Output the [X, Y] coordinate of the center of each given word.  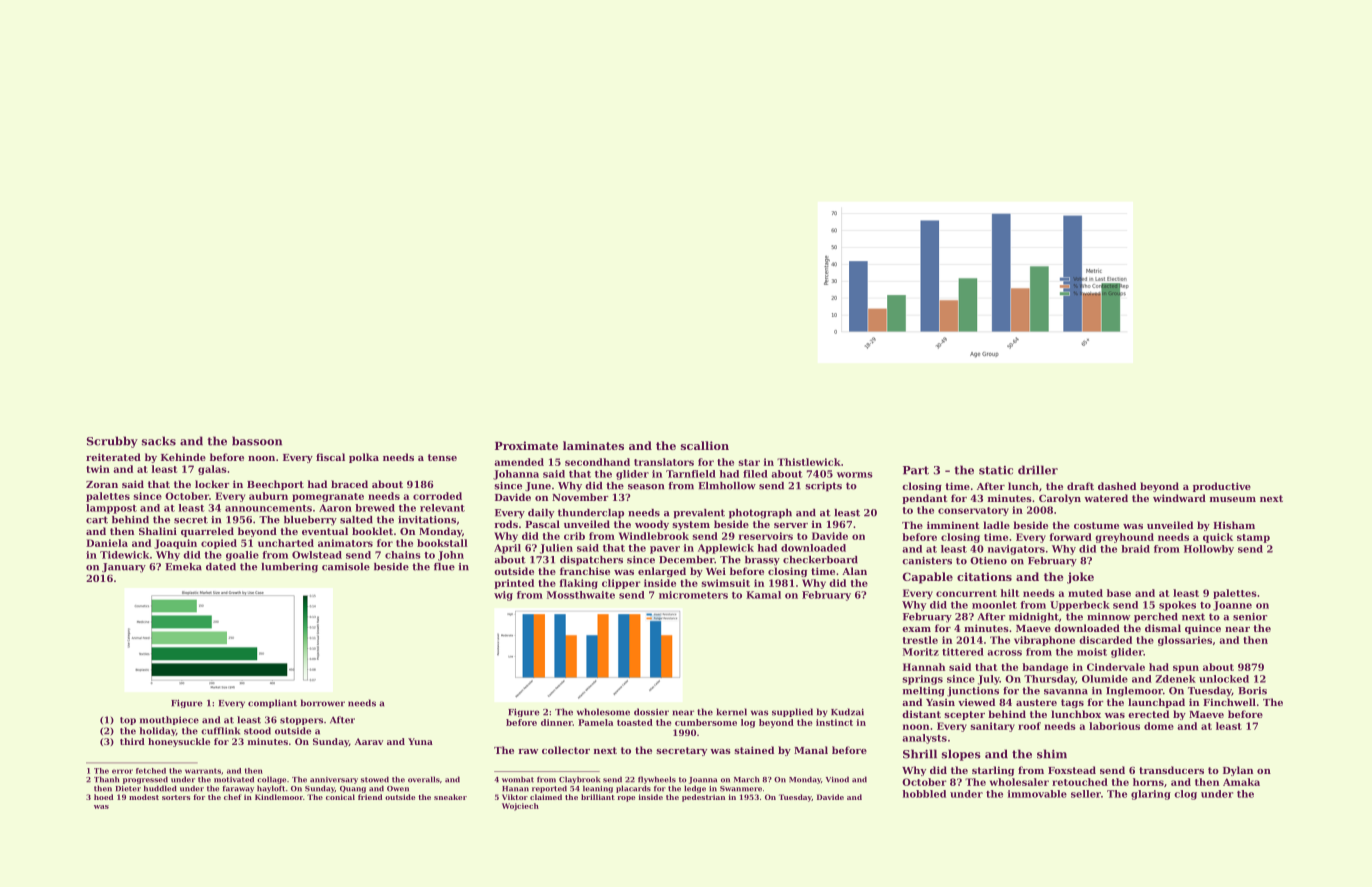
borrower [323, 703]
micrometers [693, 595]
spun [1186, 669]
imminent [953, 525]
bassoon [257, 441]
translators [664, 462]
